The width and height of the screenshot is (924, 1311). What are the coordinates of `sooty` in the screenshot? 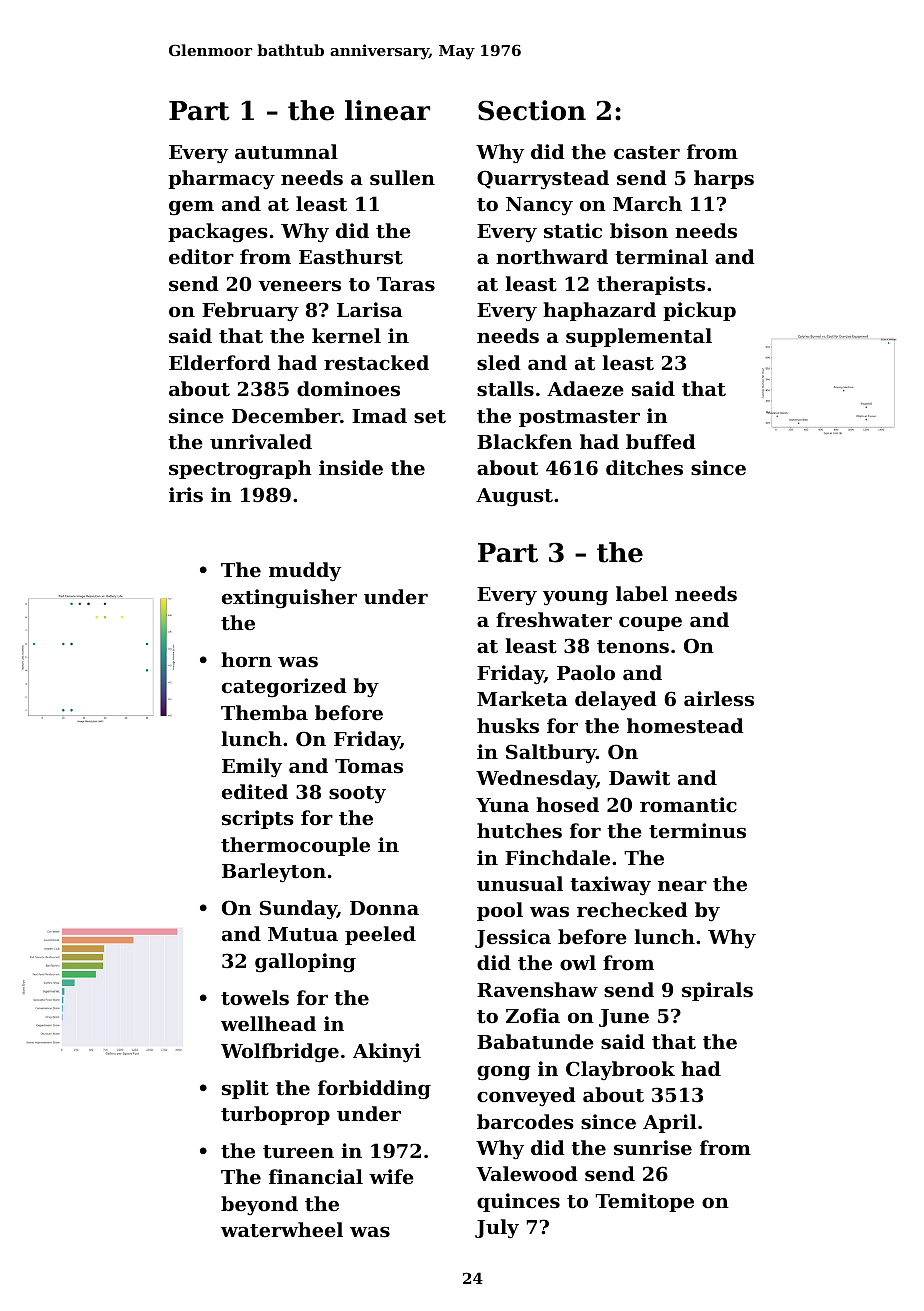 It's located at (357, 795).
